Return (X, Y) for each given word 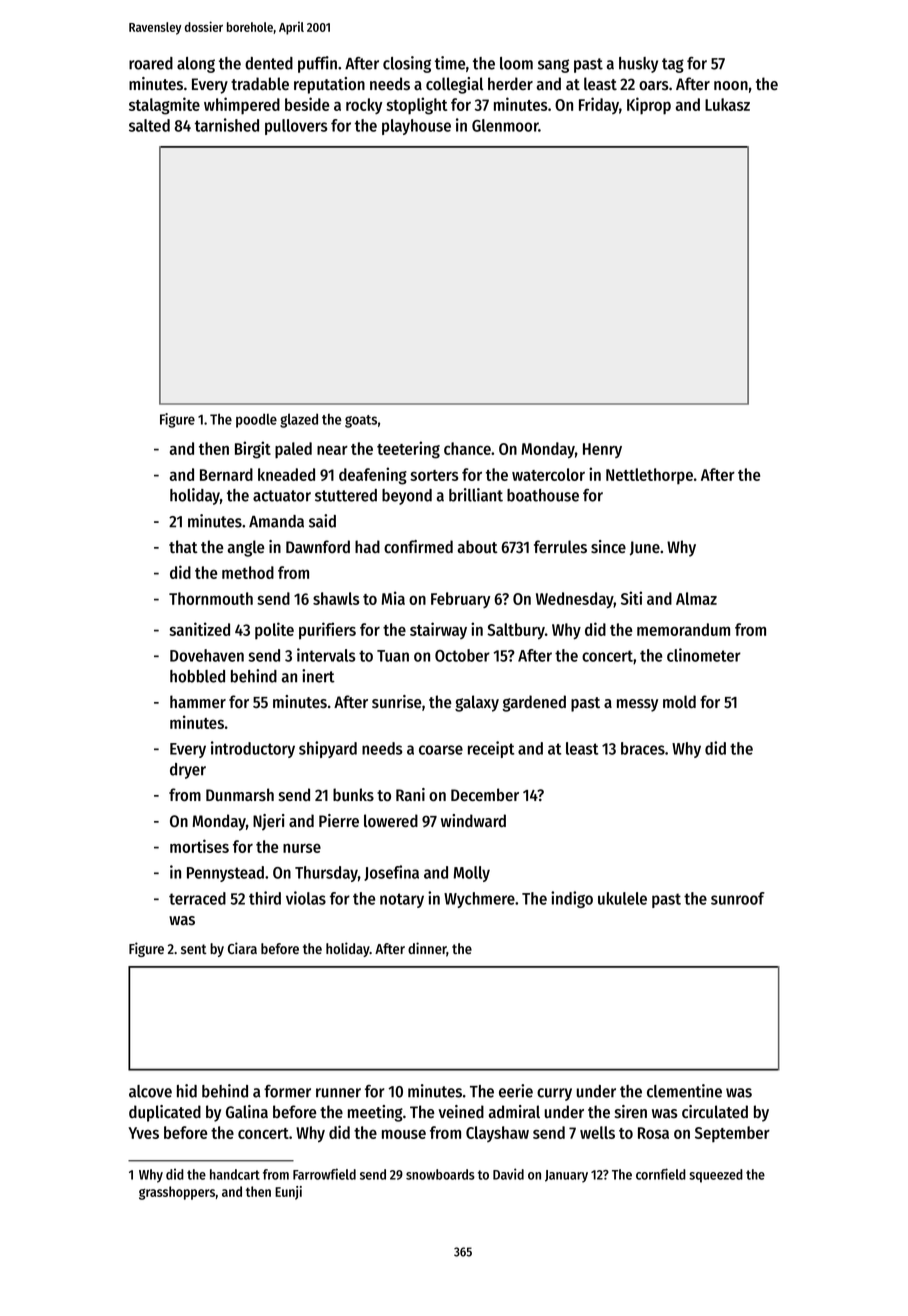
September (732, 1134)
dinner (427, 949)
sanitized (199, 629)
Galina (247, 1111)
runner (338, 1093)
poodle (256, 420)
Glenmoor (505, 125)
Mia (393, 598)
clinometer (704, 655)
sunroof (738, 898)
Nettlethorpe (649, 476)
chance (467, 448)
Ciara (242, 948)
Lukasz (727, 104)
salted (149, 125)
